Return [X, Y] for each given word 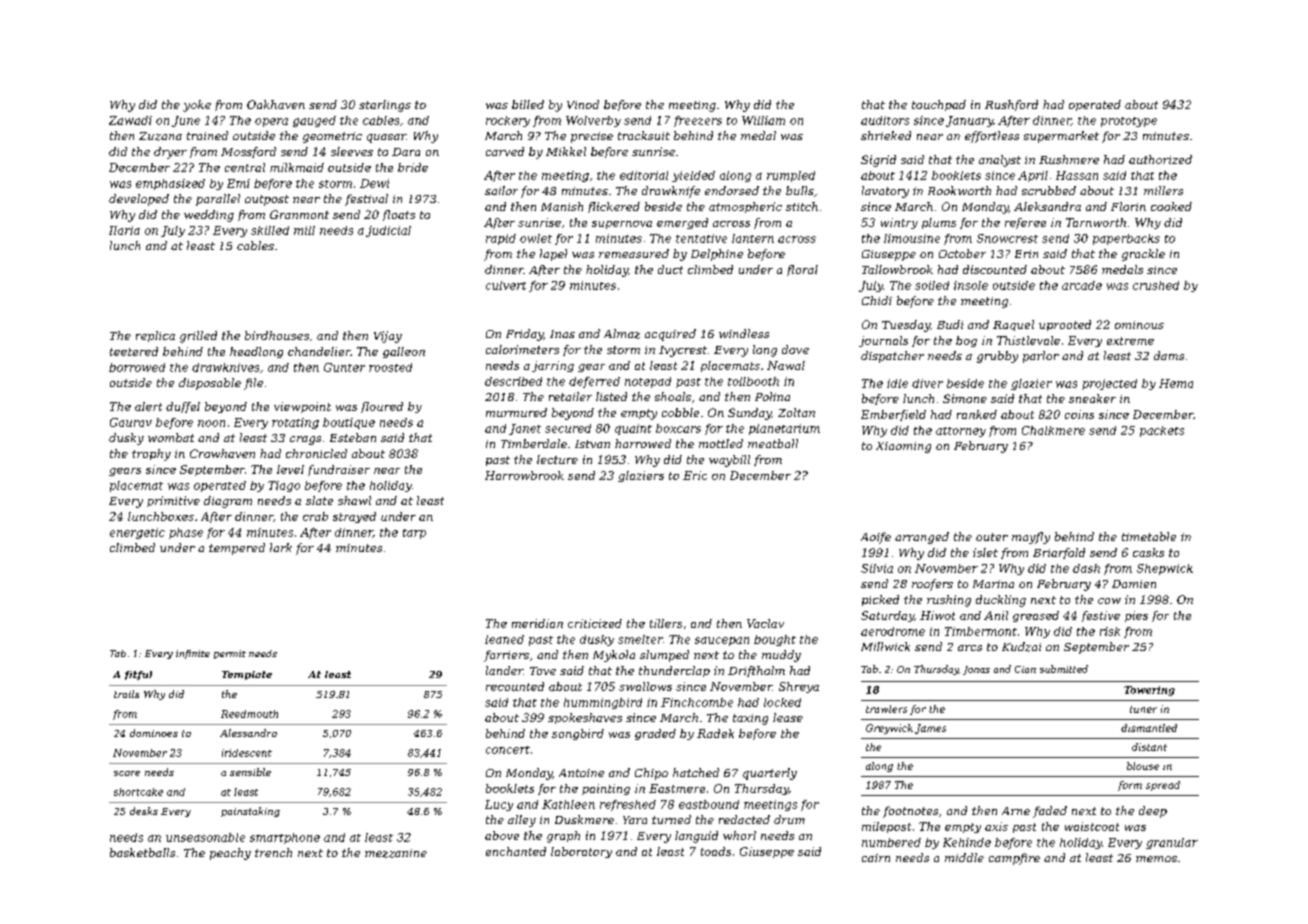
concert [508, 750]
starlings [385, 106]
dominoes [154, 733]
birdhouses [277, 335]
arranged [922, 538]
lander [504, 670]
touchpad [939, 105]
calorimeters [522, 349]
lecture [557, 459]
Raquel [1013, 325]
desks [144, 811]
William [763, 120]
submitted [1064, 669]
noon [211, 423]
